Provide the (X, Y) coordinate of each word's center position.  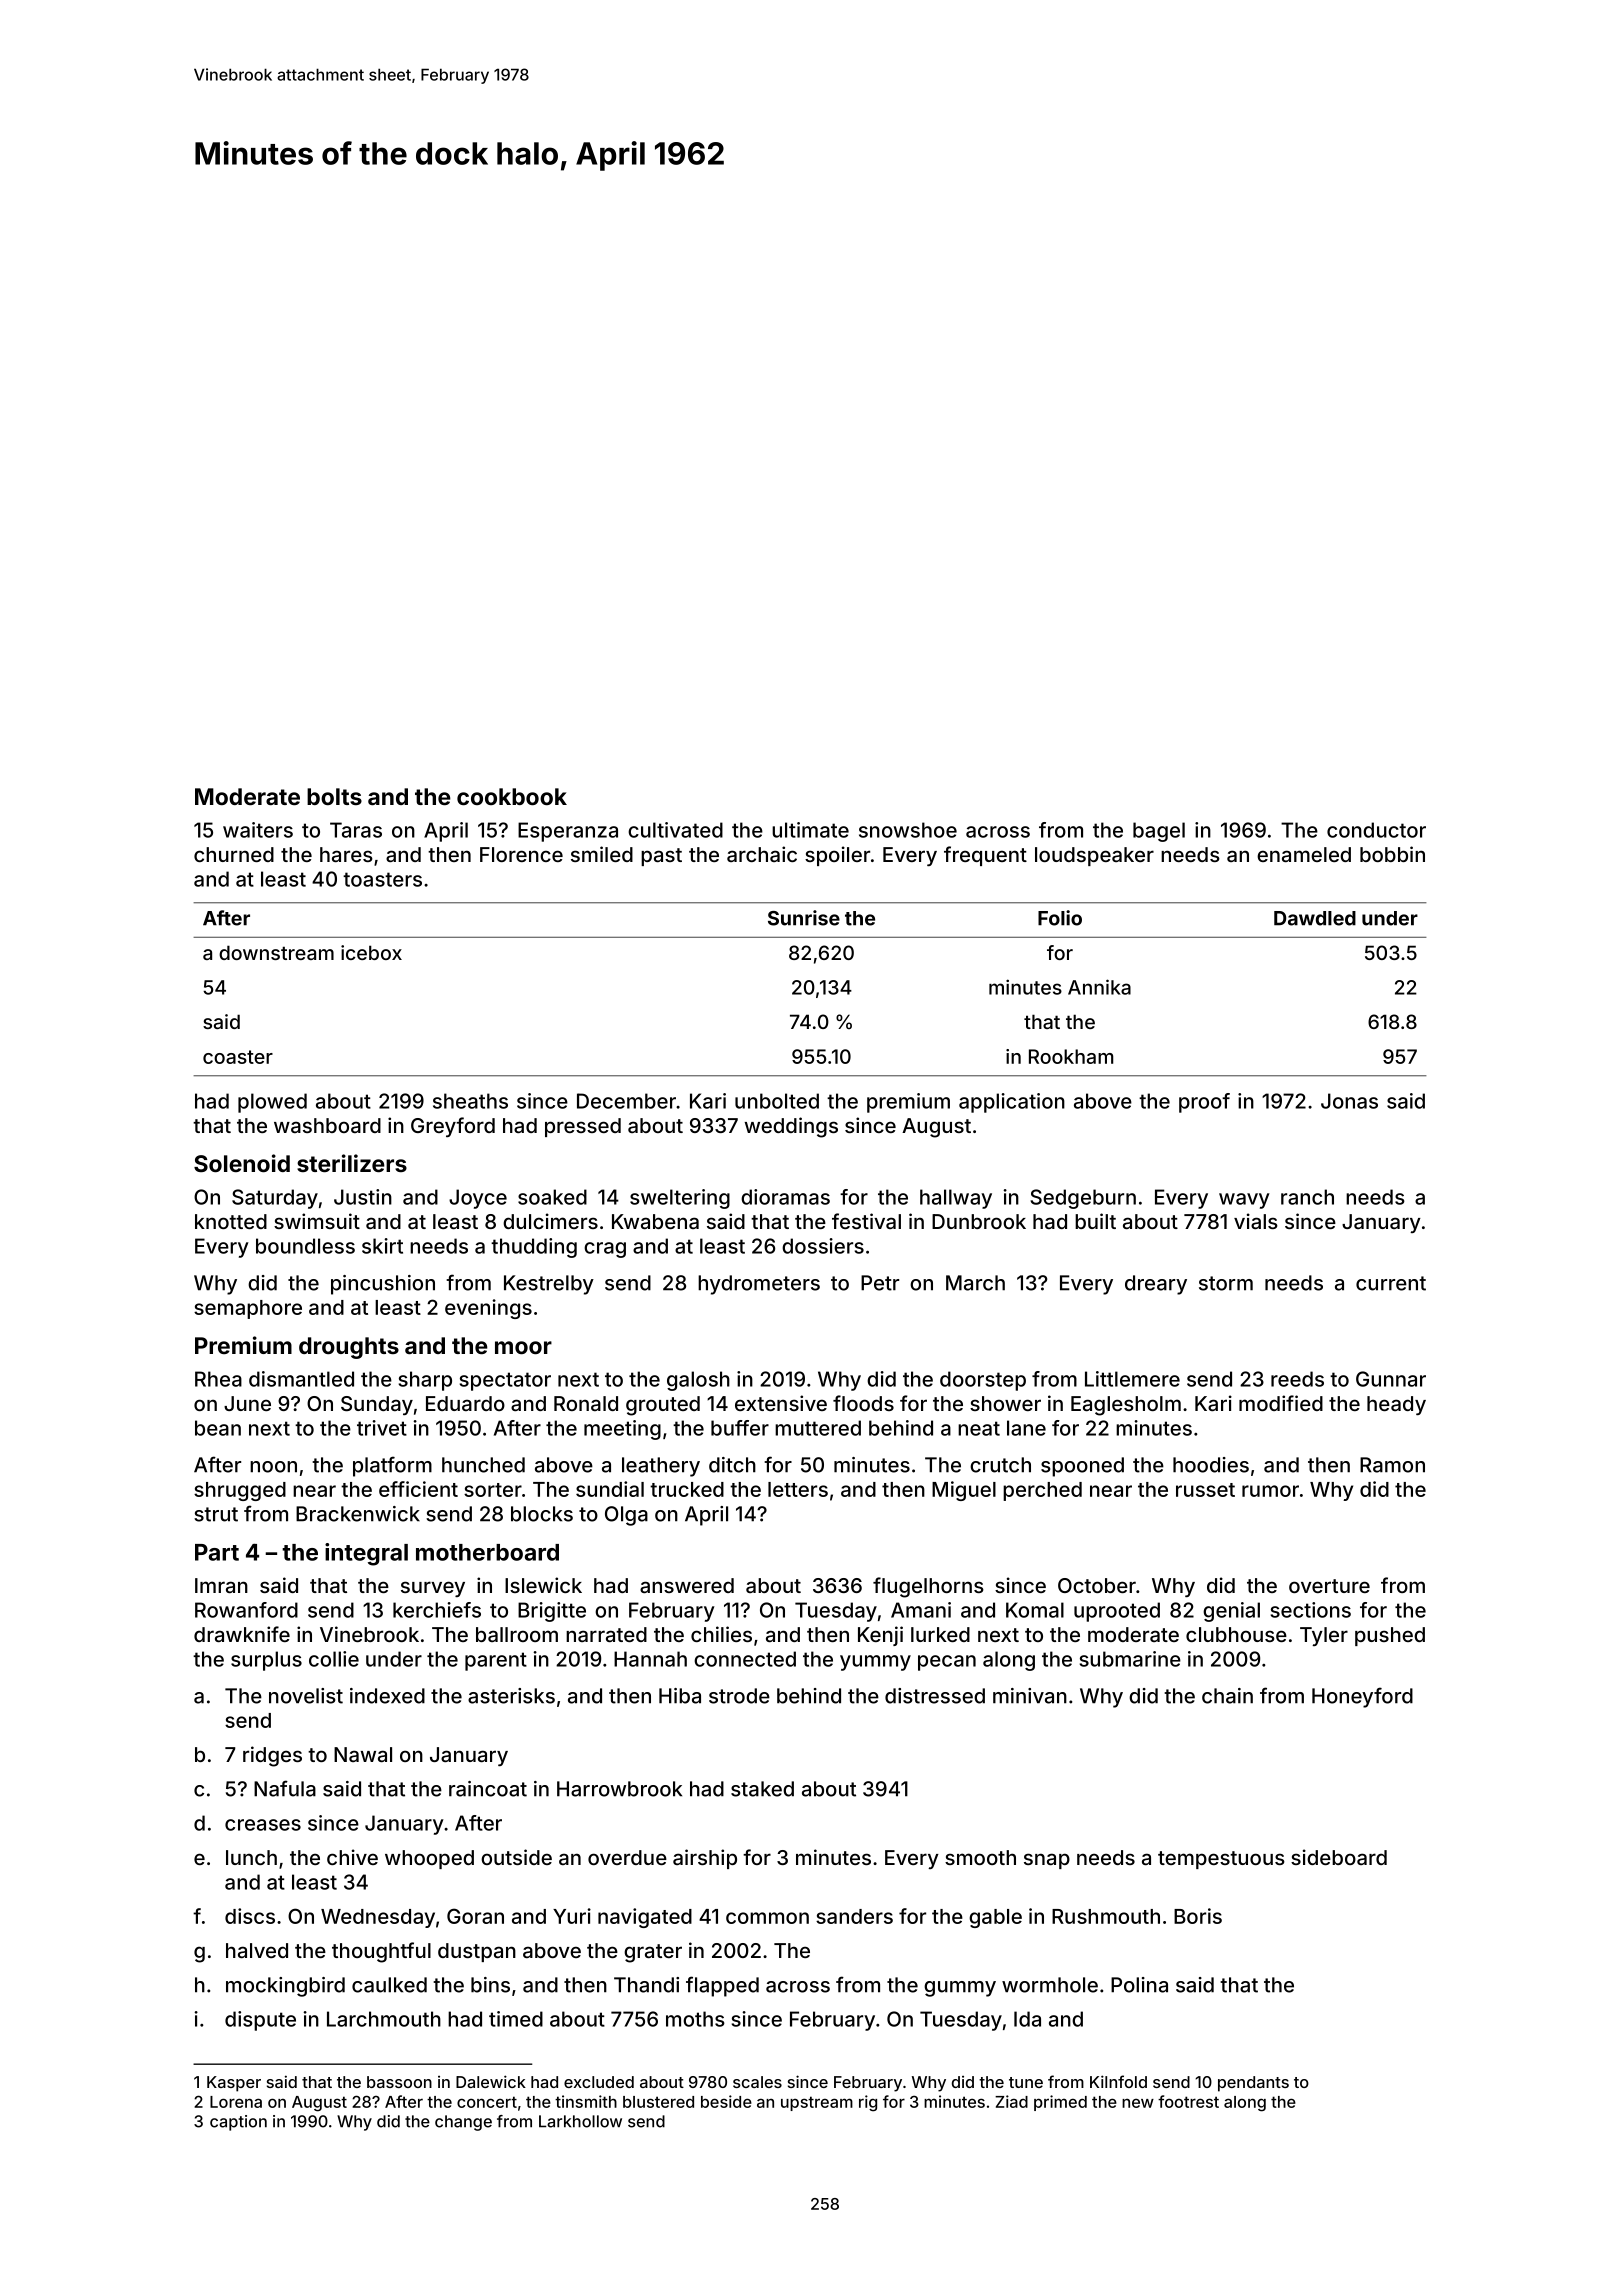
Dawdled (1315, 918)
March (975, 1283)
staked (762, 1789)
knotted (231, 1221)
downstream (276, 952)
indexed (387, 1696)
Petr (880, 1283)
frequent (985, 856)
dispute (260, 2021)
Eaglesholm (1126, 1406)
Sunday (377, 1405)
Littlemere (1132, 1379)
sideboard (1339, 1857)
